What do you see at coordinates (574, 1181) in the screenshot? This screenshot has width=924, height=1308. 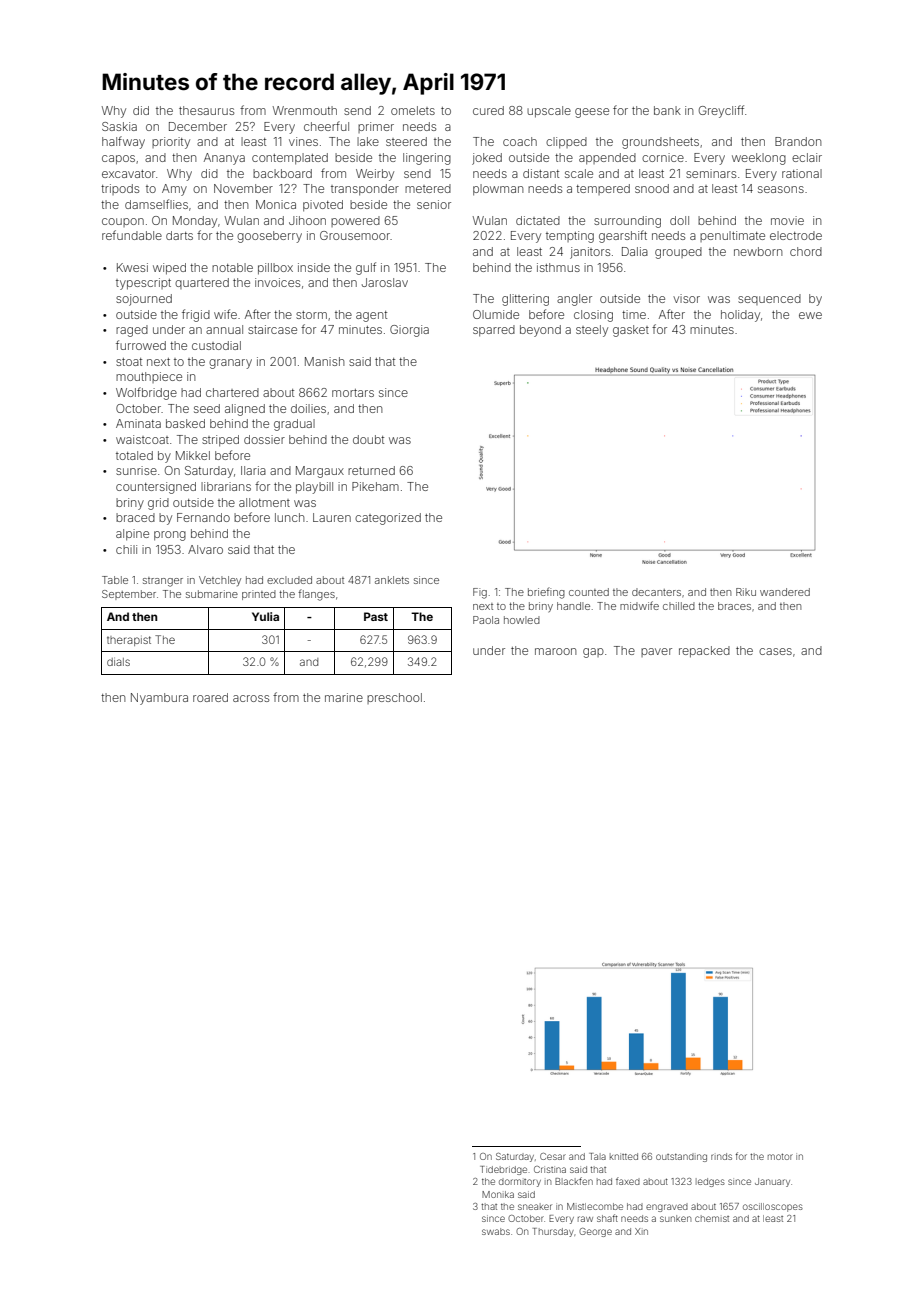 I see `Blackfen` at bounding box center [574, 1181].
